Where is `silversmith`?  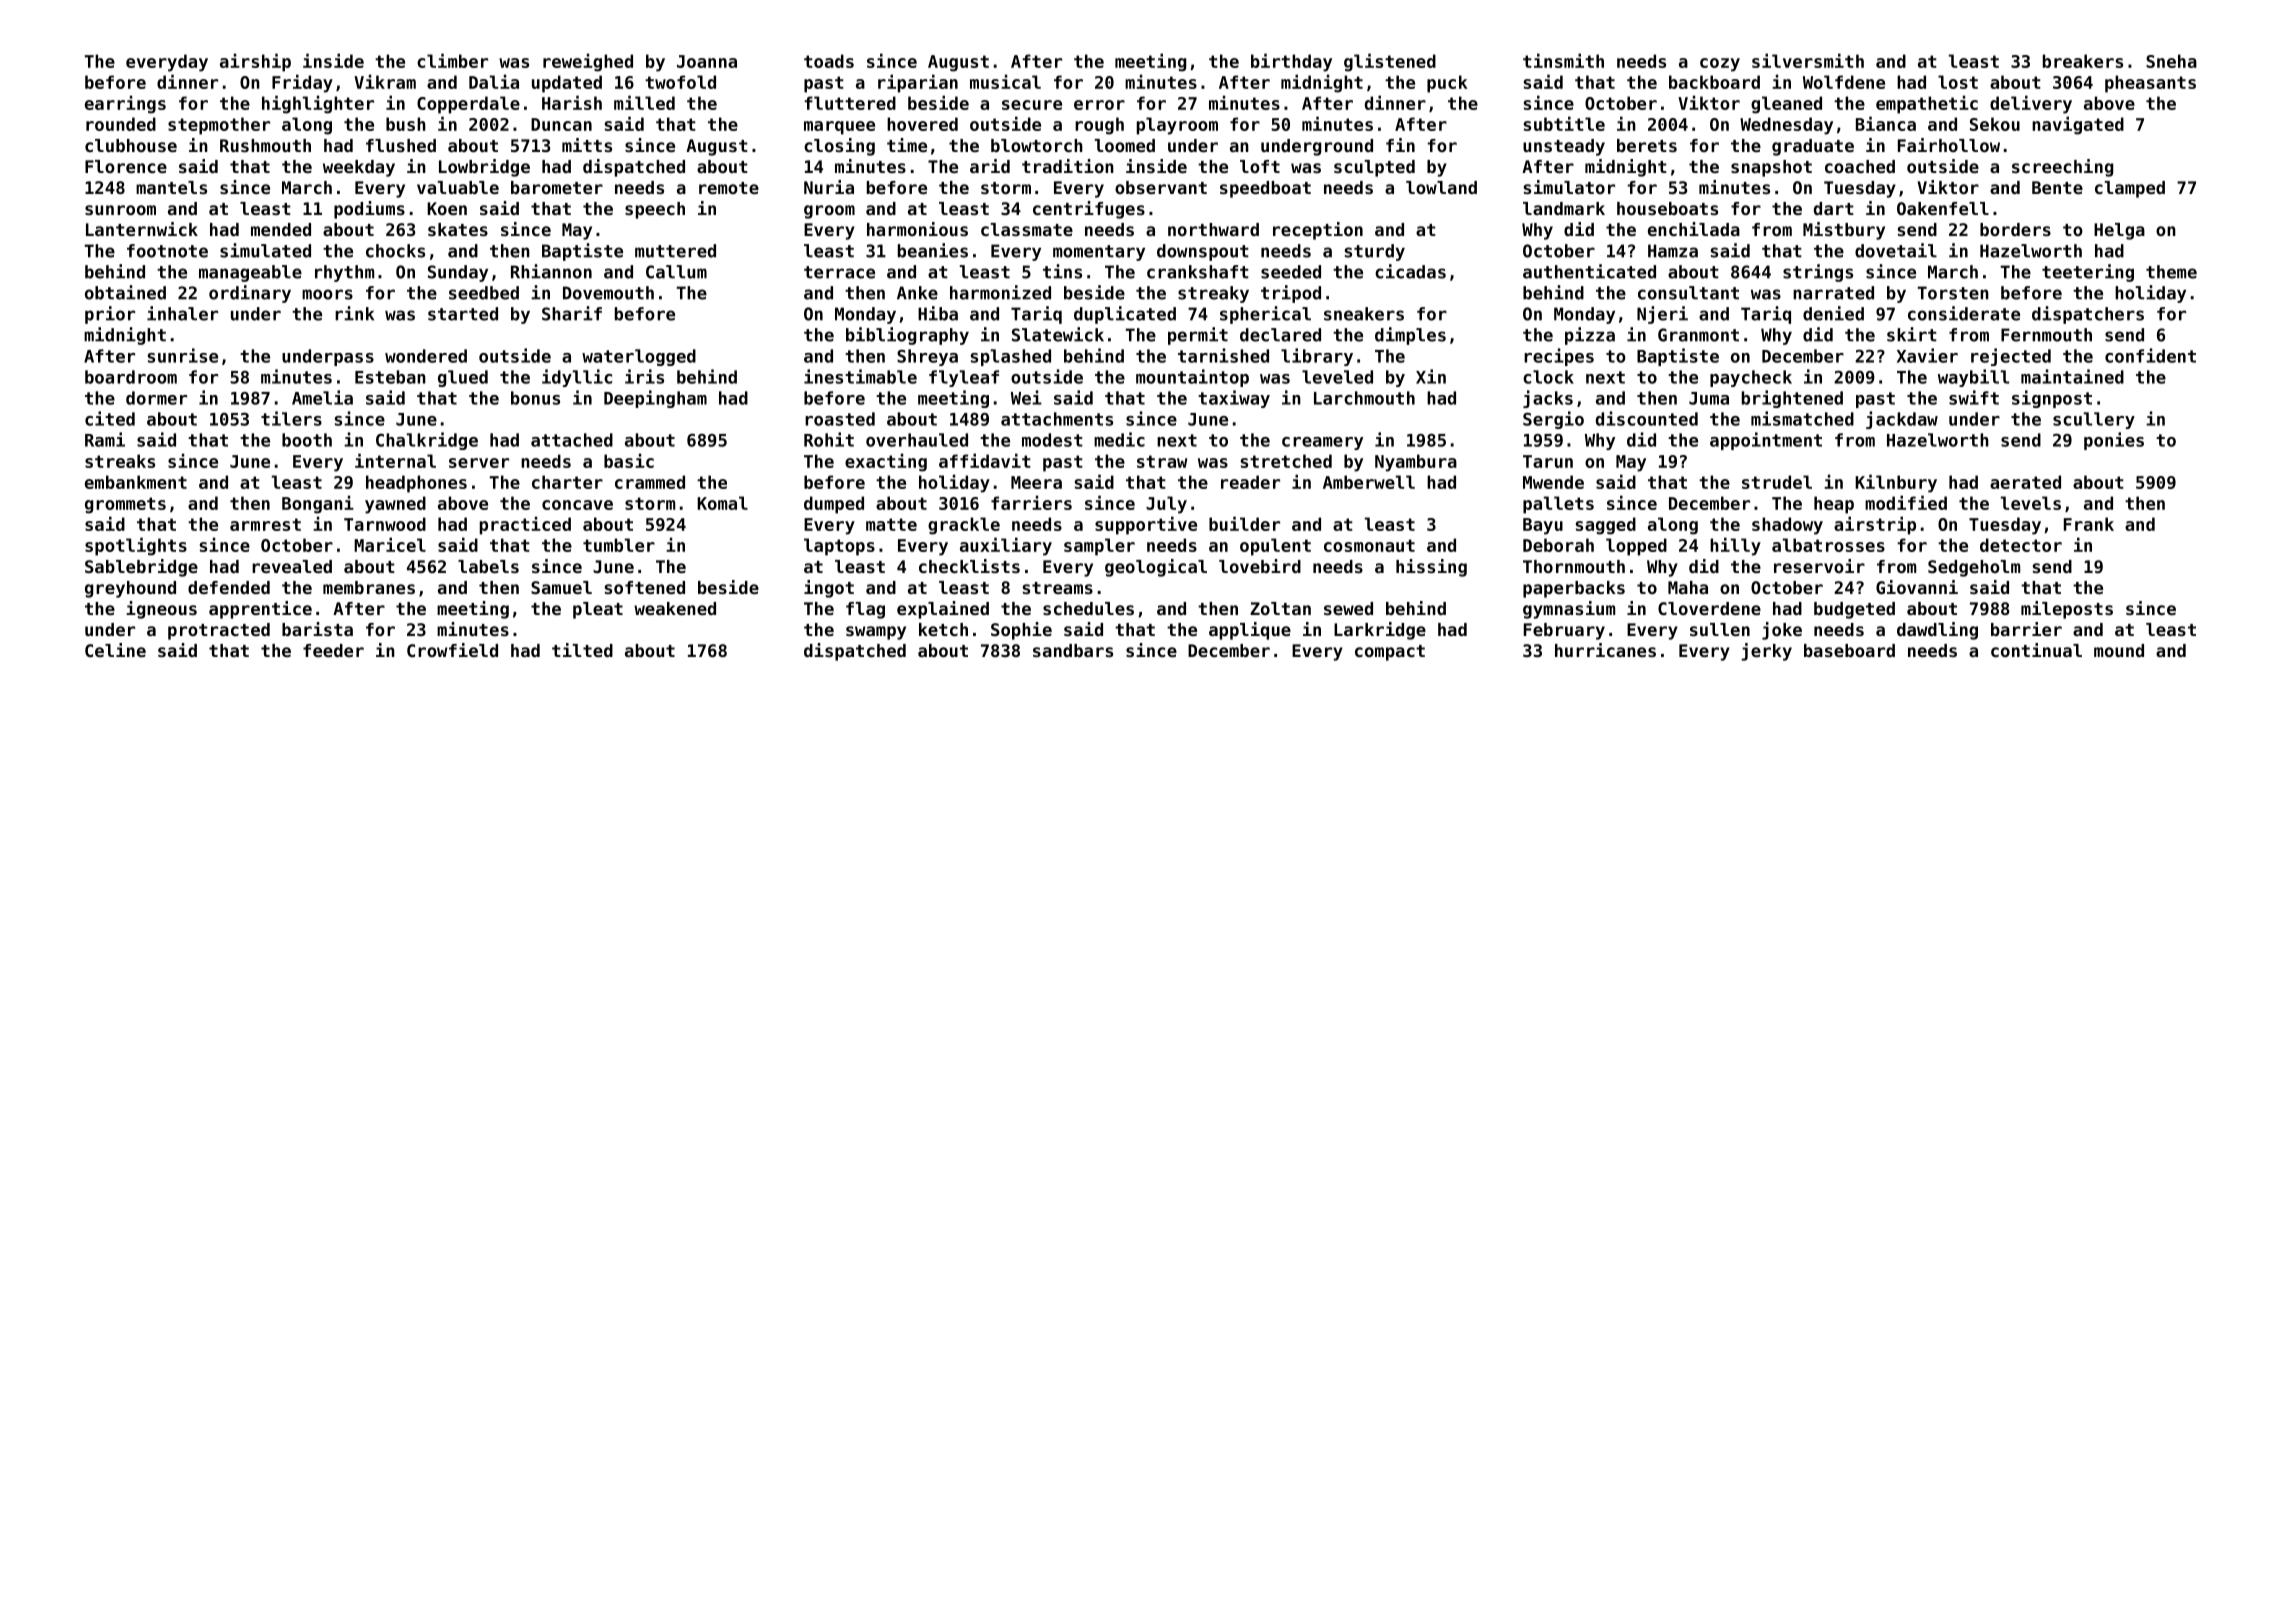
silversmith is located at coordinates (1808, 60).
